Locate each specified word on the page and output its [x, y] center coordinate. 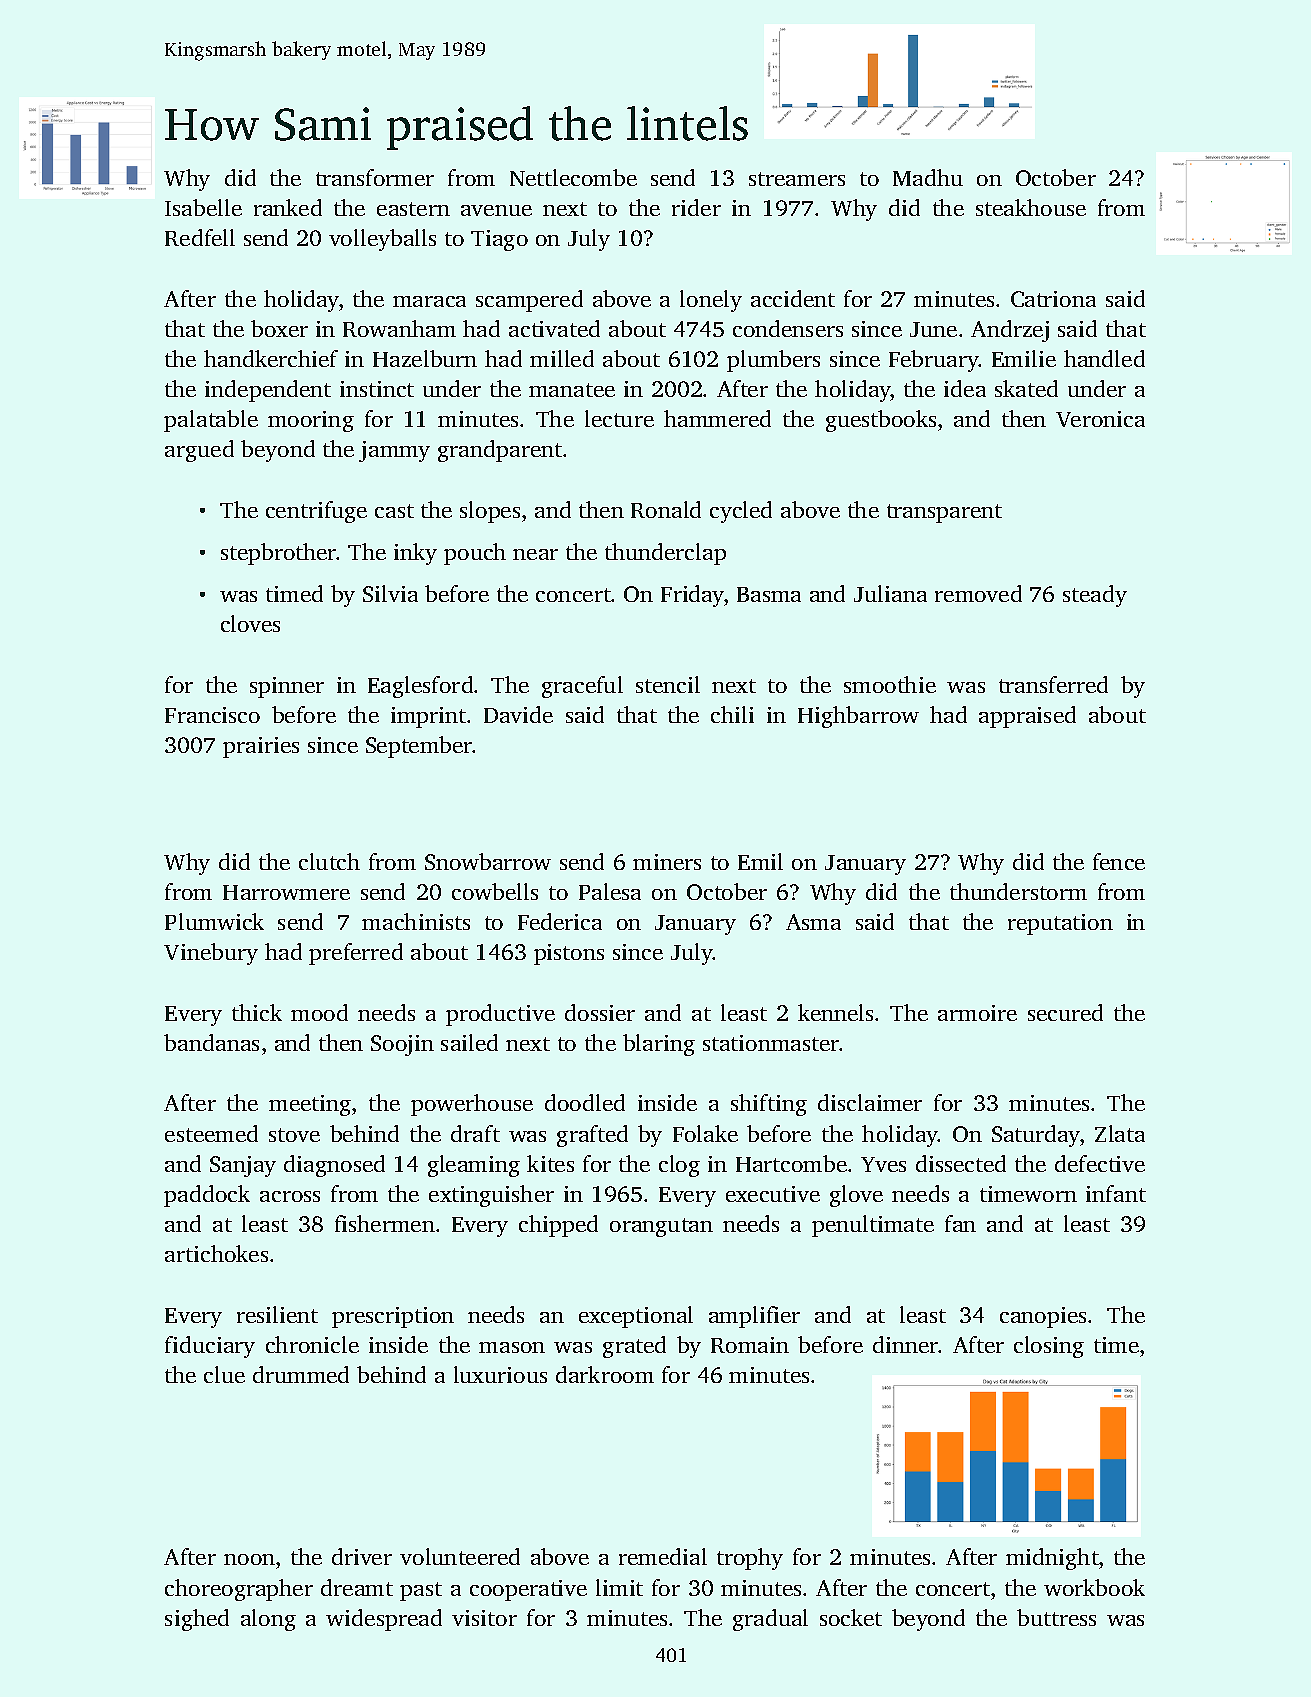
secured [1065, 1012]
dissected [961, 1163]
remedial [663, 1556]
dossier [600, 1012]
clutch [329, 861]
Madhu [928, 177]
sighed [197, 1620]
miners [667, 862]
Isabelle [203, 207]
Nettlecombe [573, 177]
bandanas [211, 1042]
